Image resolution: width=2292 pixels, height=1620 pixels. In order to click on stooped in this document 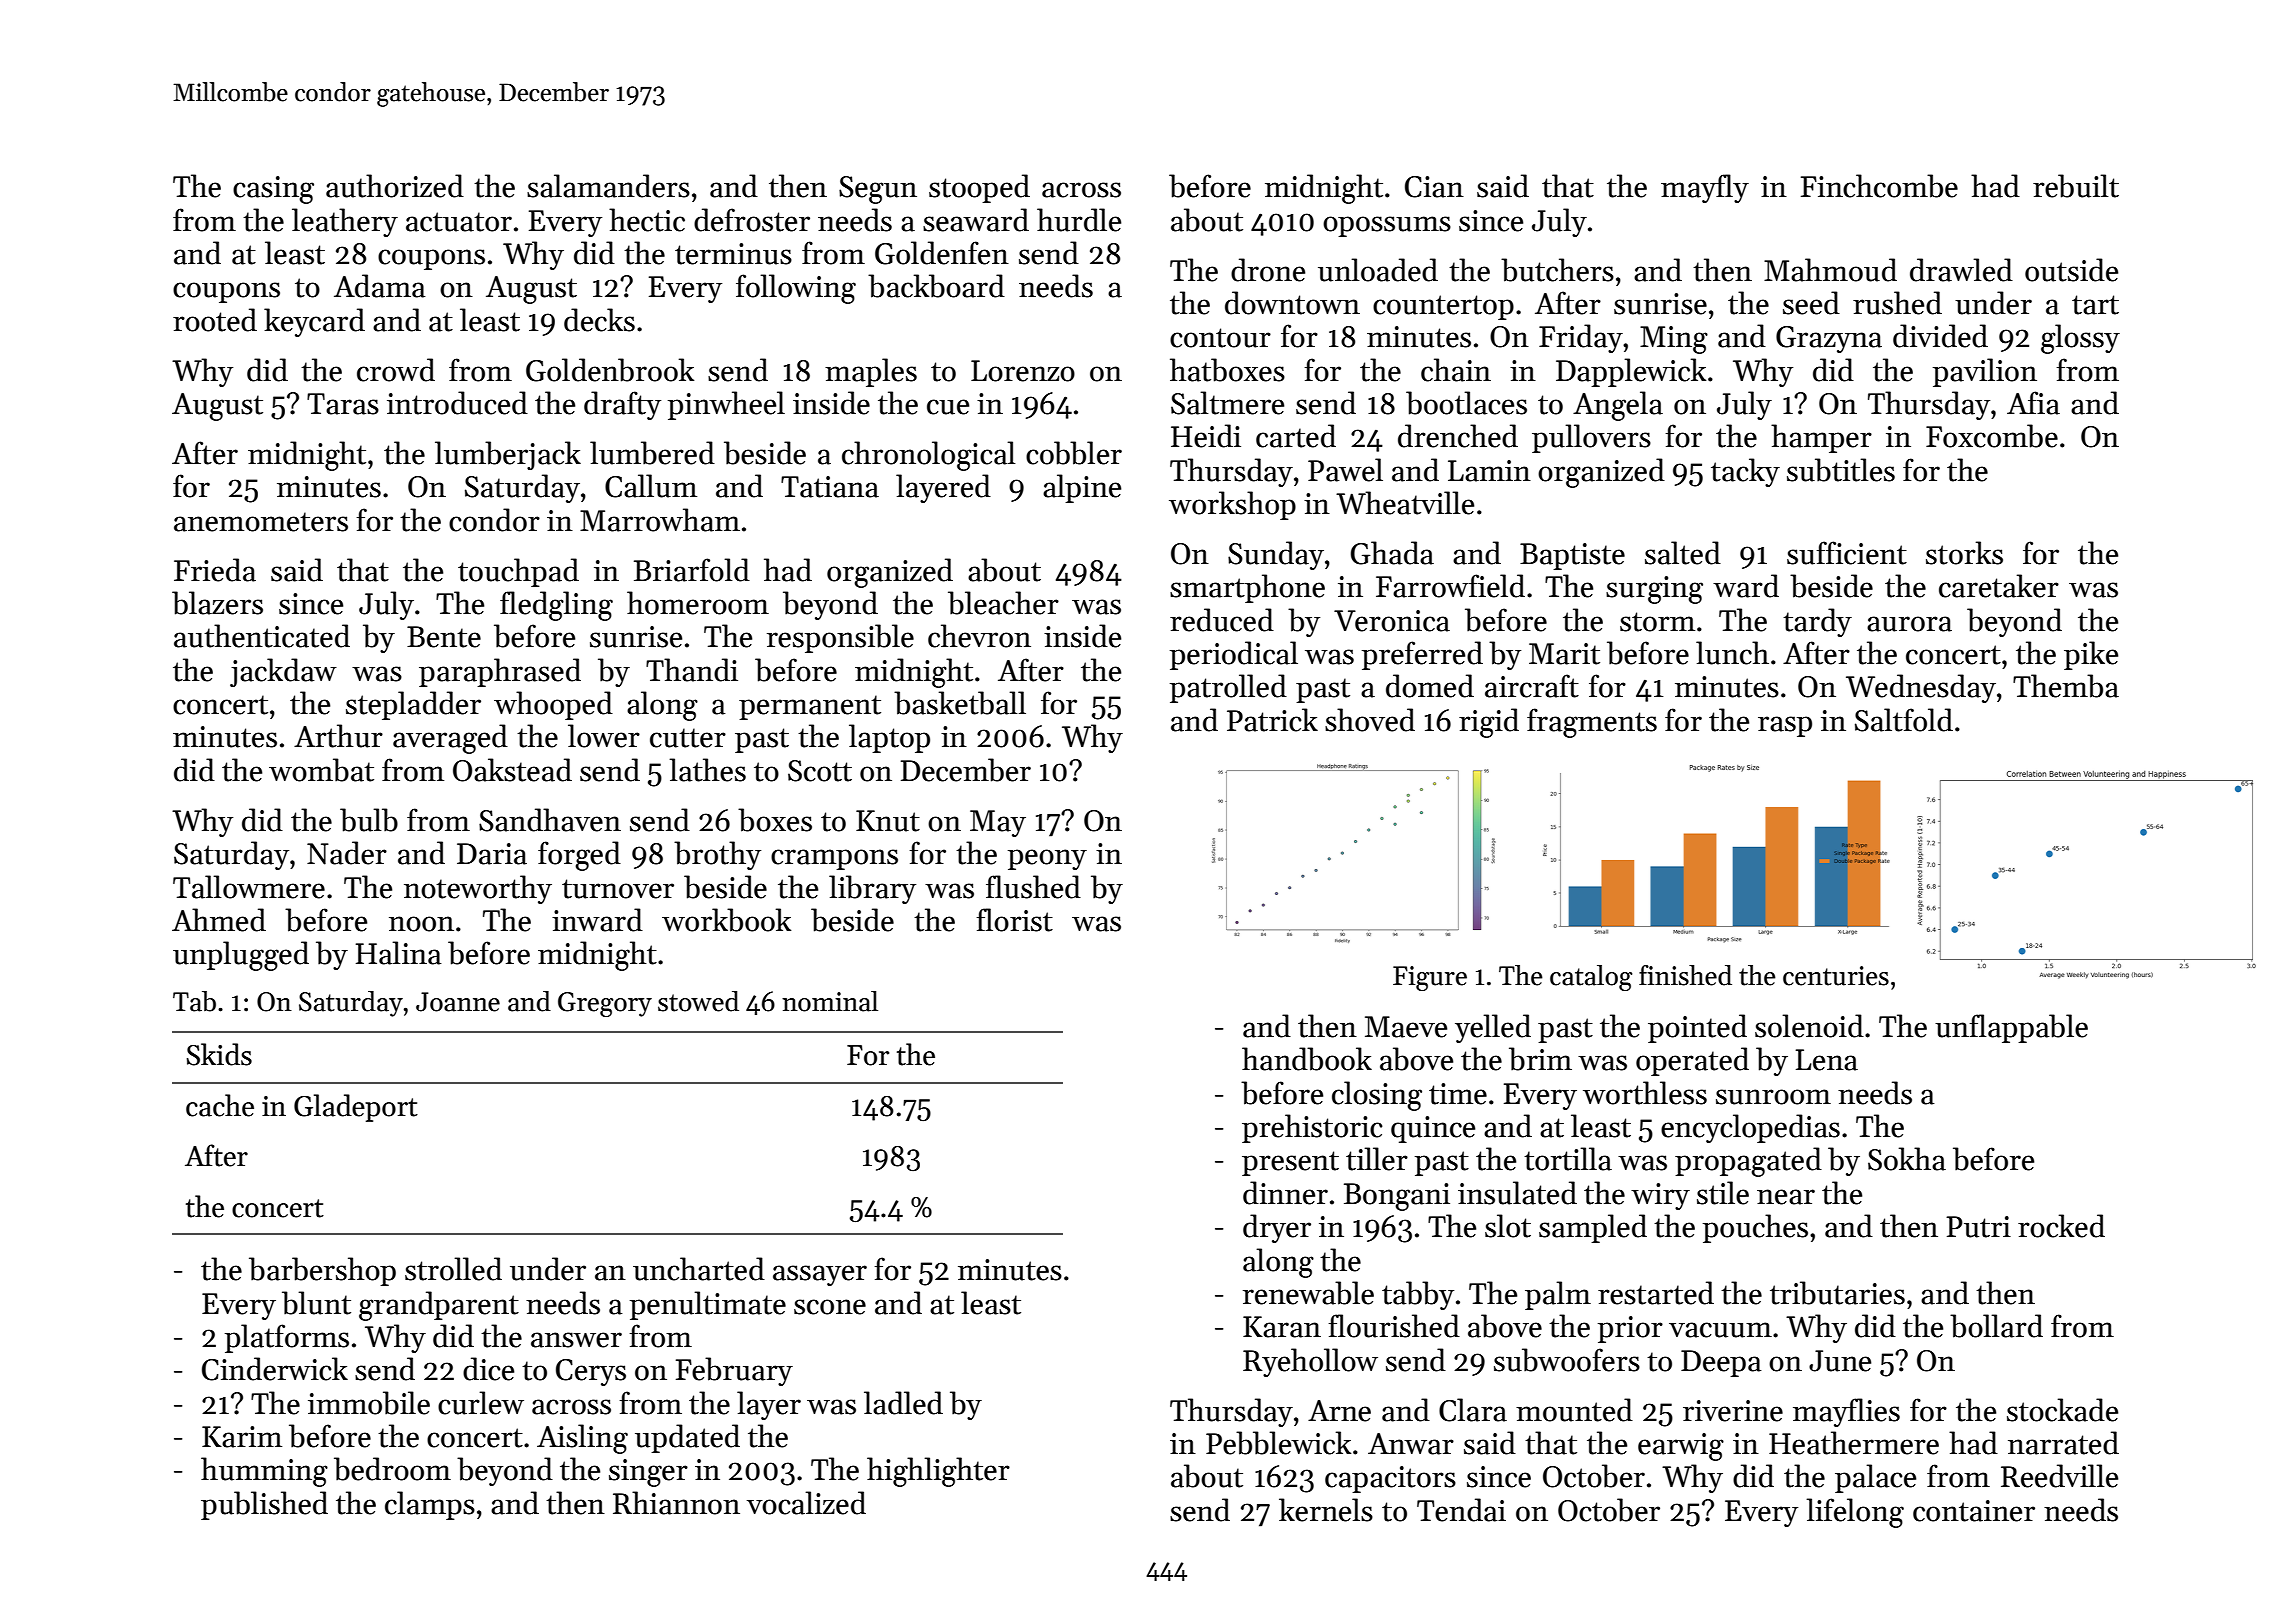, I will do `click(979, 188)`.
